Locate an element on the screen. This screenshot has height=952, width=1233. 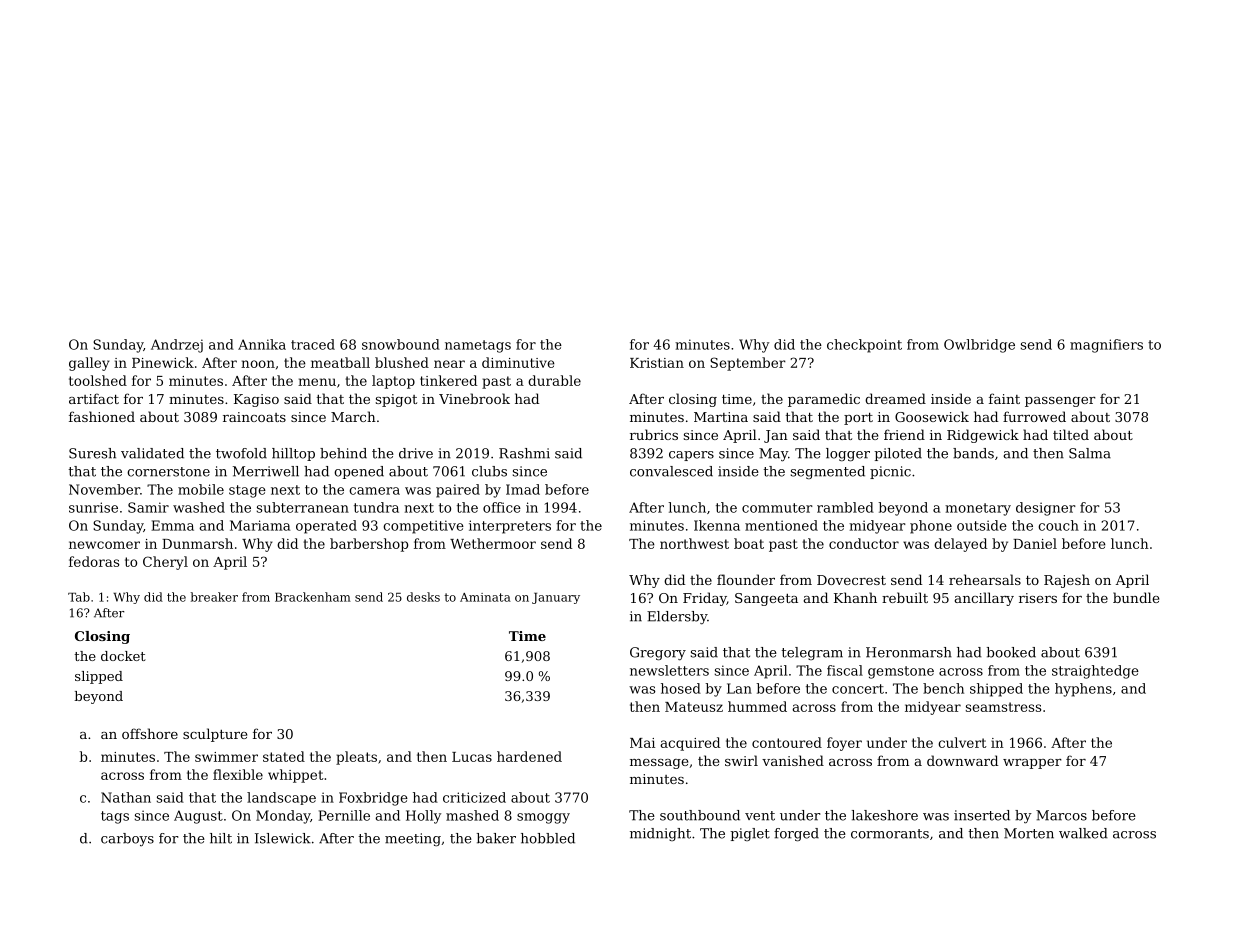
Cheryl is located at coordinates (165, 563).
